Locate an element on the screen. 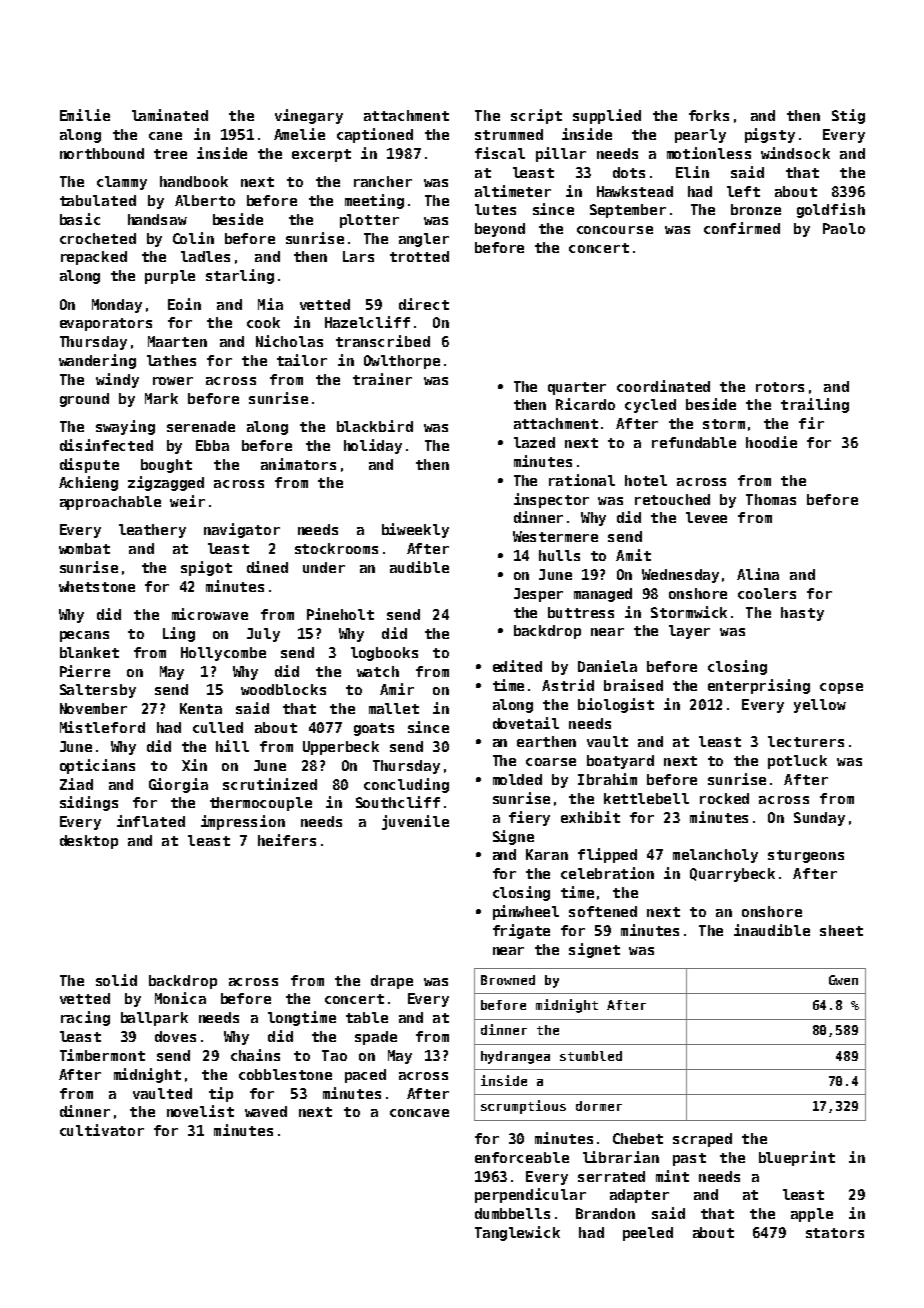  inspector is located at coordinates (551, 500).
